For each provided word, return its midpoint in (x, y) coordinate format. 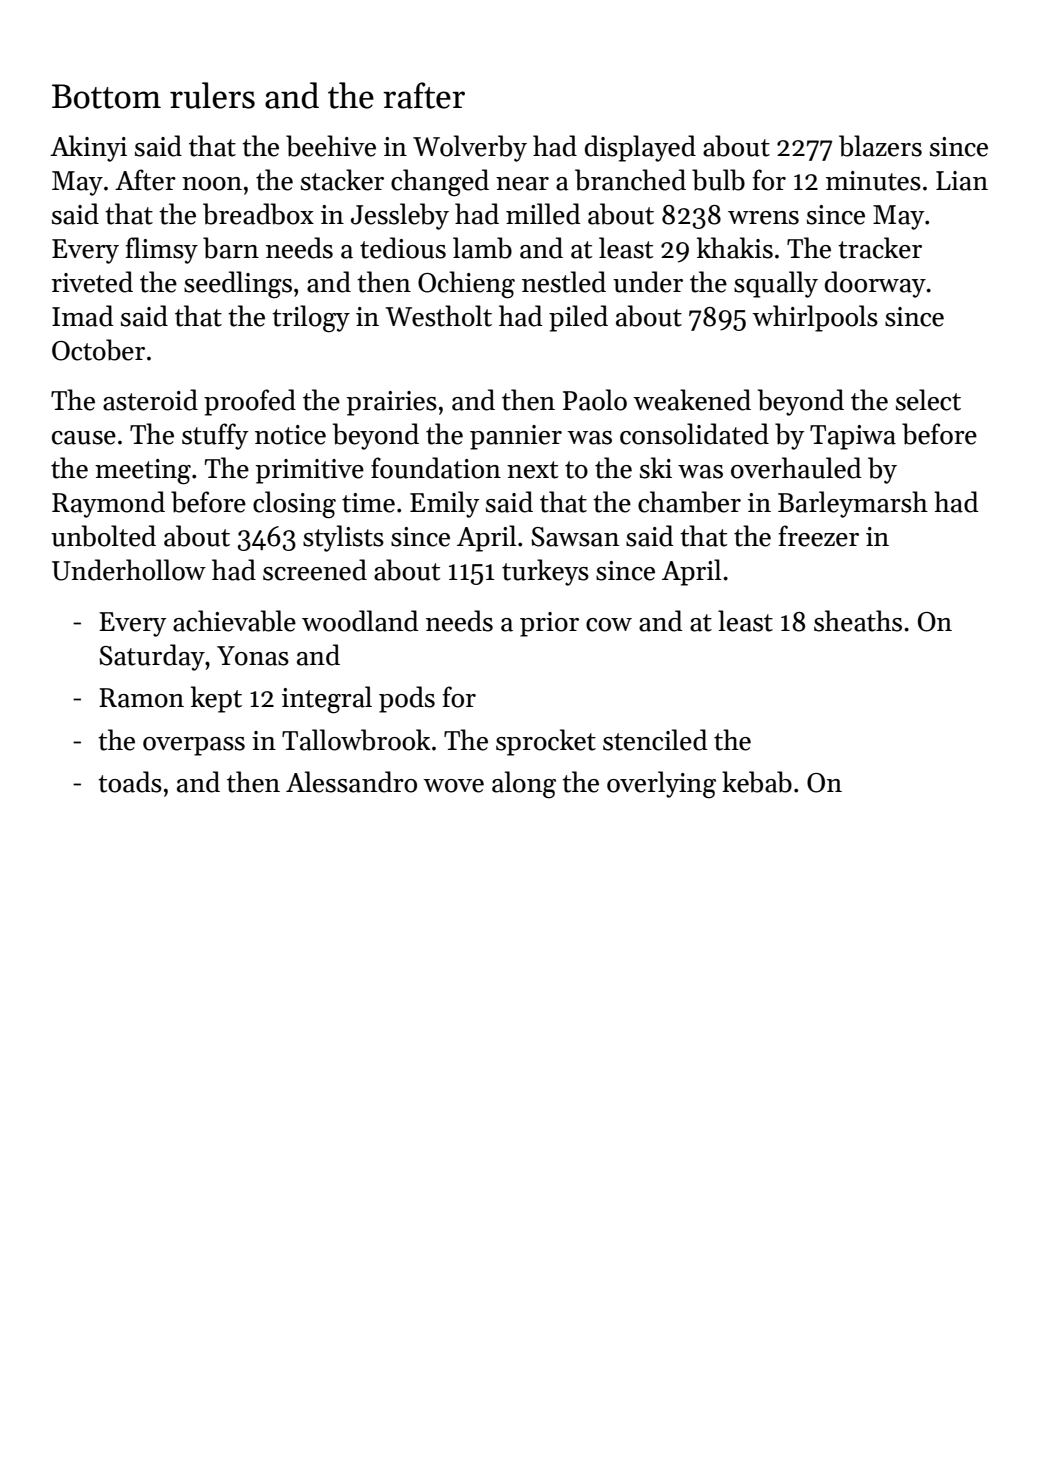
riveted (92, 282)
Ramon (141, 698)
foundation (436, 468)
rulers (212, 95)
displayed (640, 148)
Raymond (108, 504)
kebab (757, 782)
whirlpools (815, 318)
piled (578, 318)
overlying (661, 785)
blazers (880, 146)
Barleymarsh (853, 504)
